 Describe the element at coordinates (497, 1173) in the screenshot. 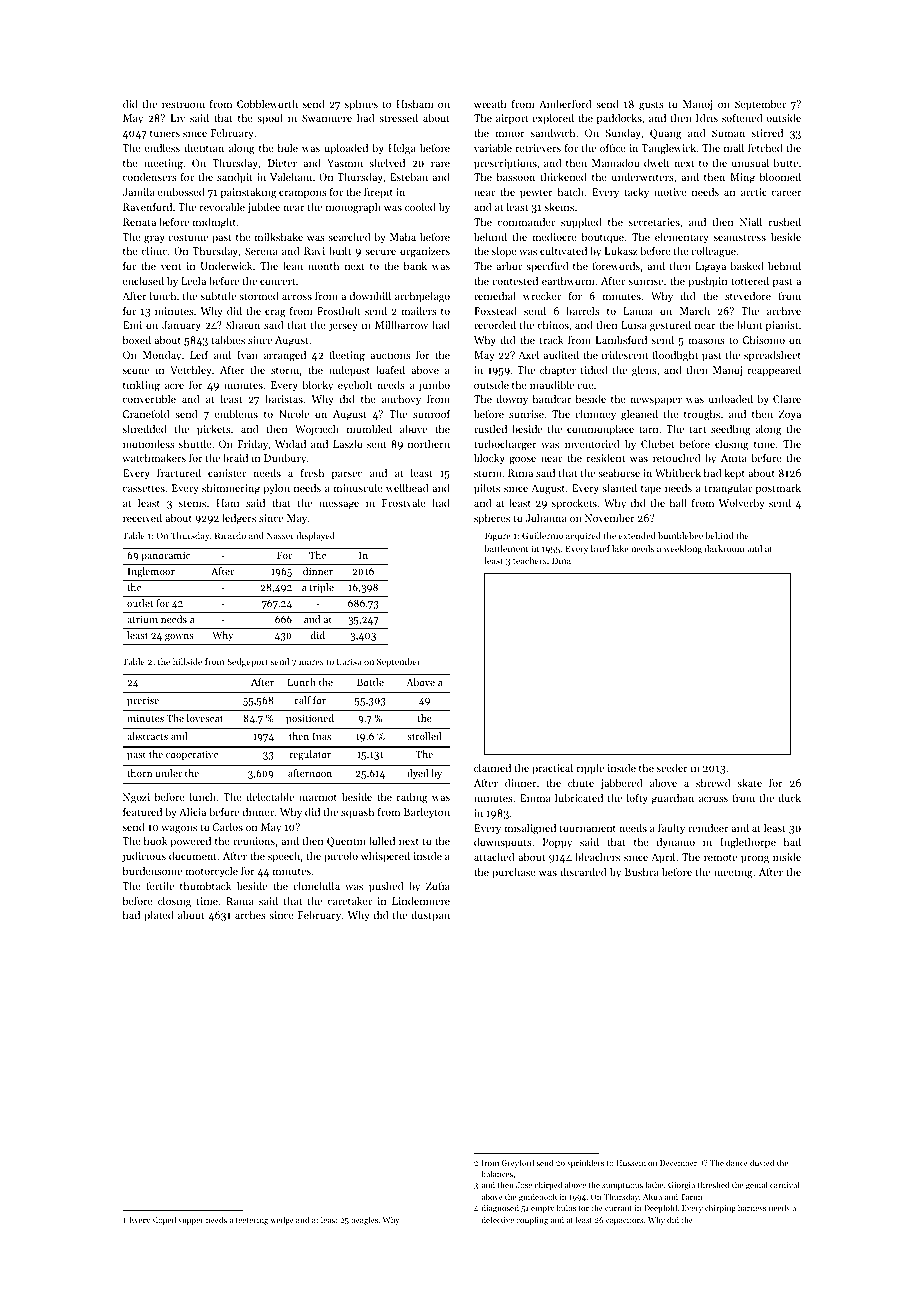

I see `balances` at that location.
